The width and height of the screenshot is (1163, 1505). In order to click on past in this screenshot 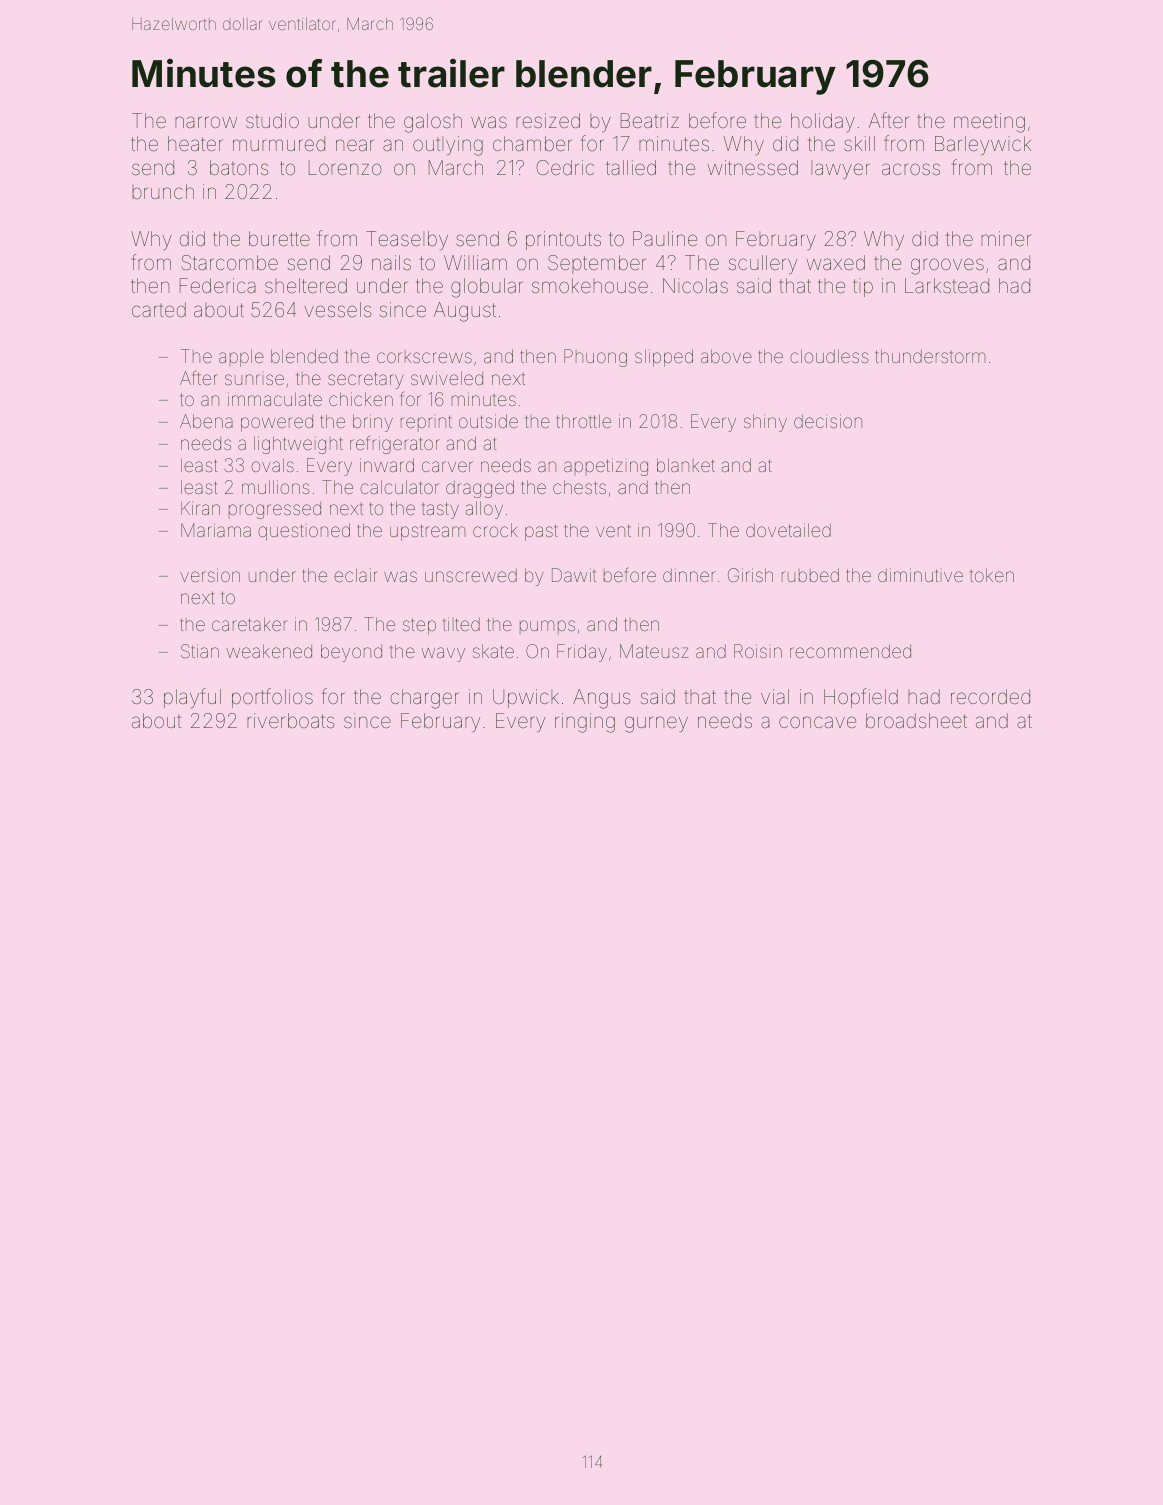, I will do `click(541, 532)`.
